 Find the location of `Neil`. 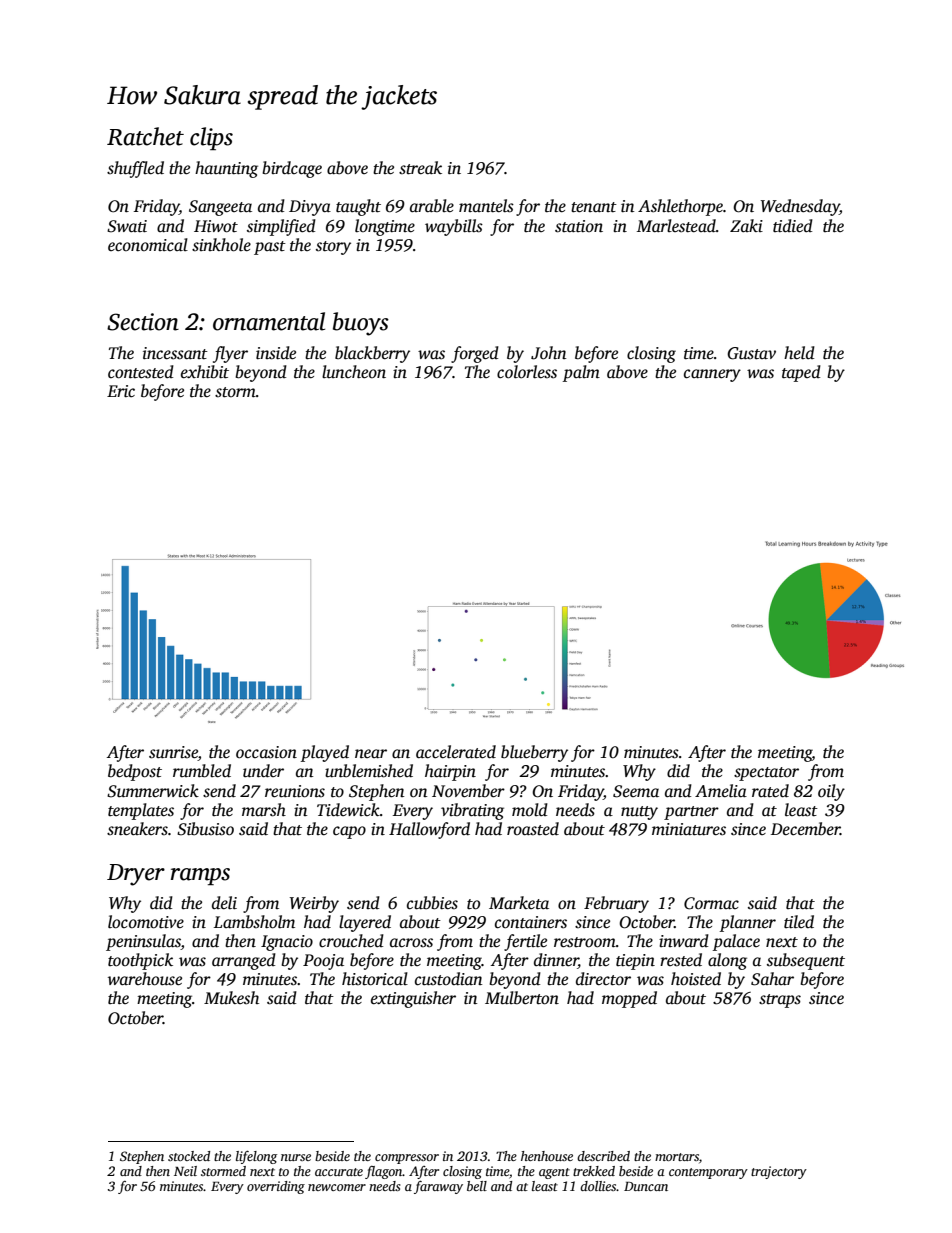

Neil is located at coordinates (185, 1171).
